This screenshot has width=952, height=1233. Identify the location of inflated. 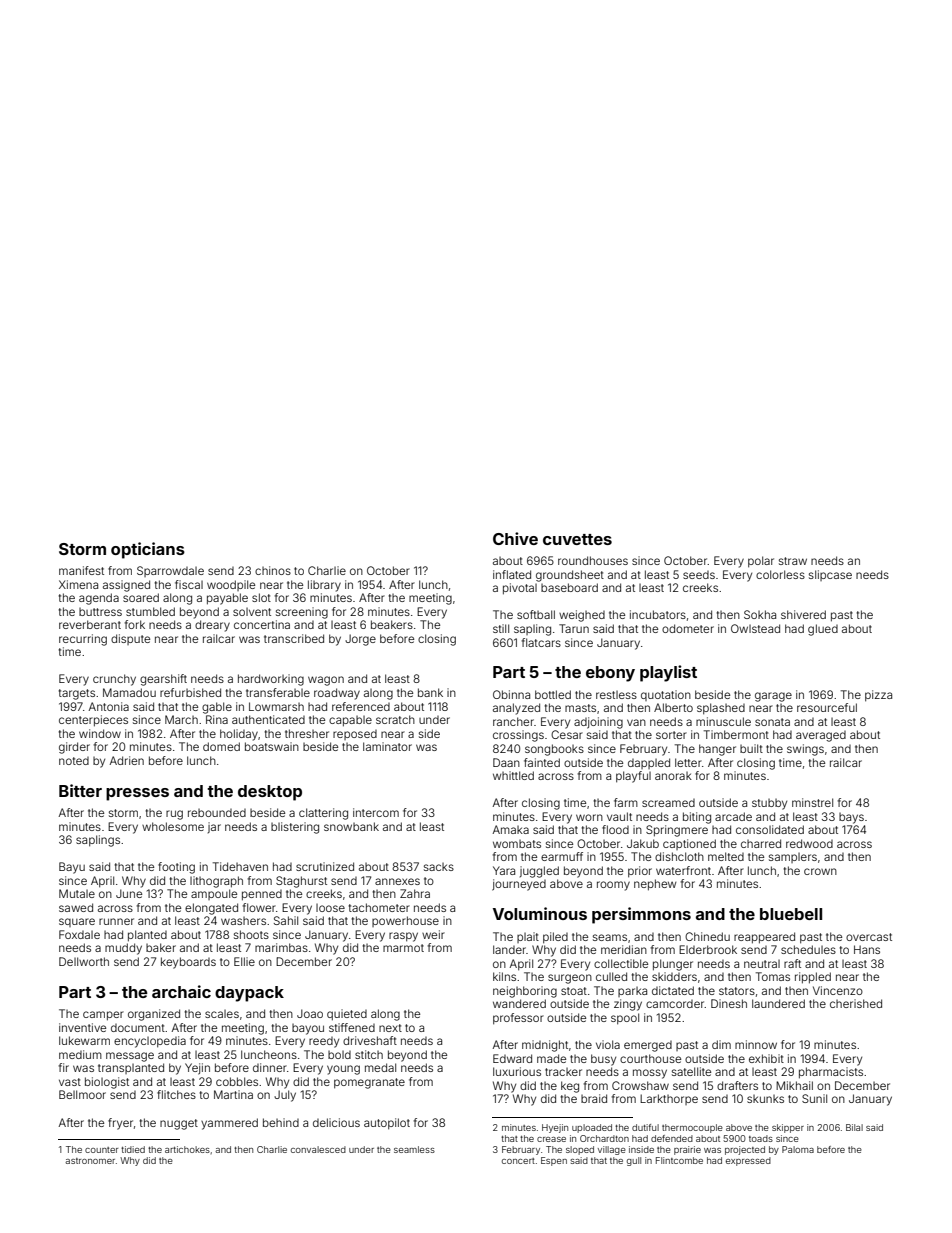
(512, 574).
